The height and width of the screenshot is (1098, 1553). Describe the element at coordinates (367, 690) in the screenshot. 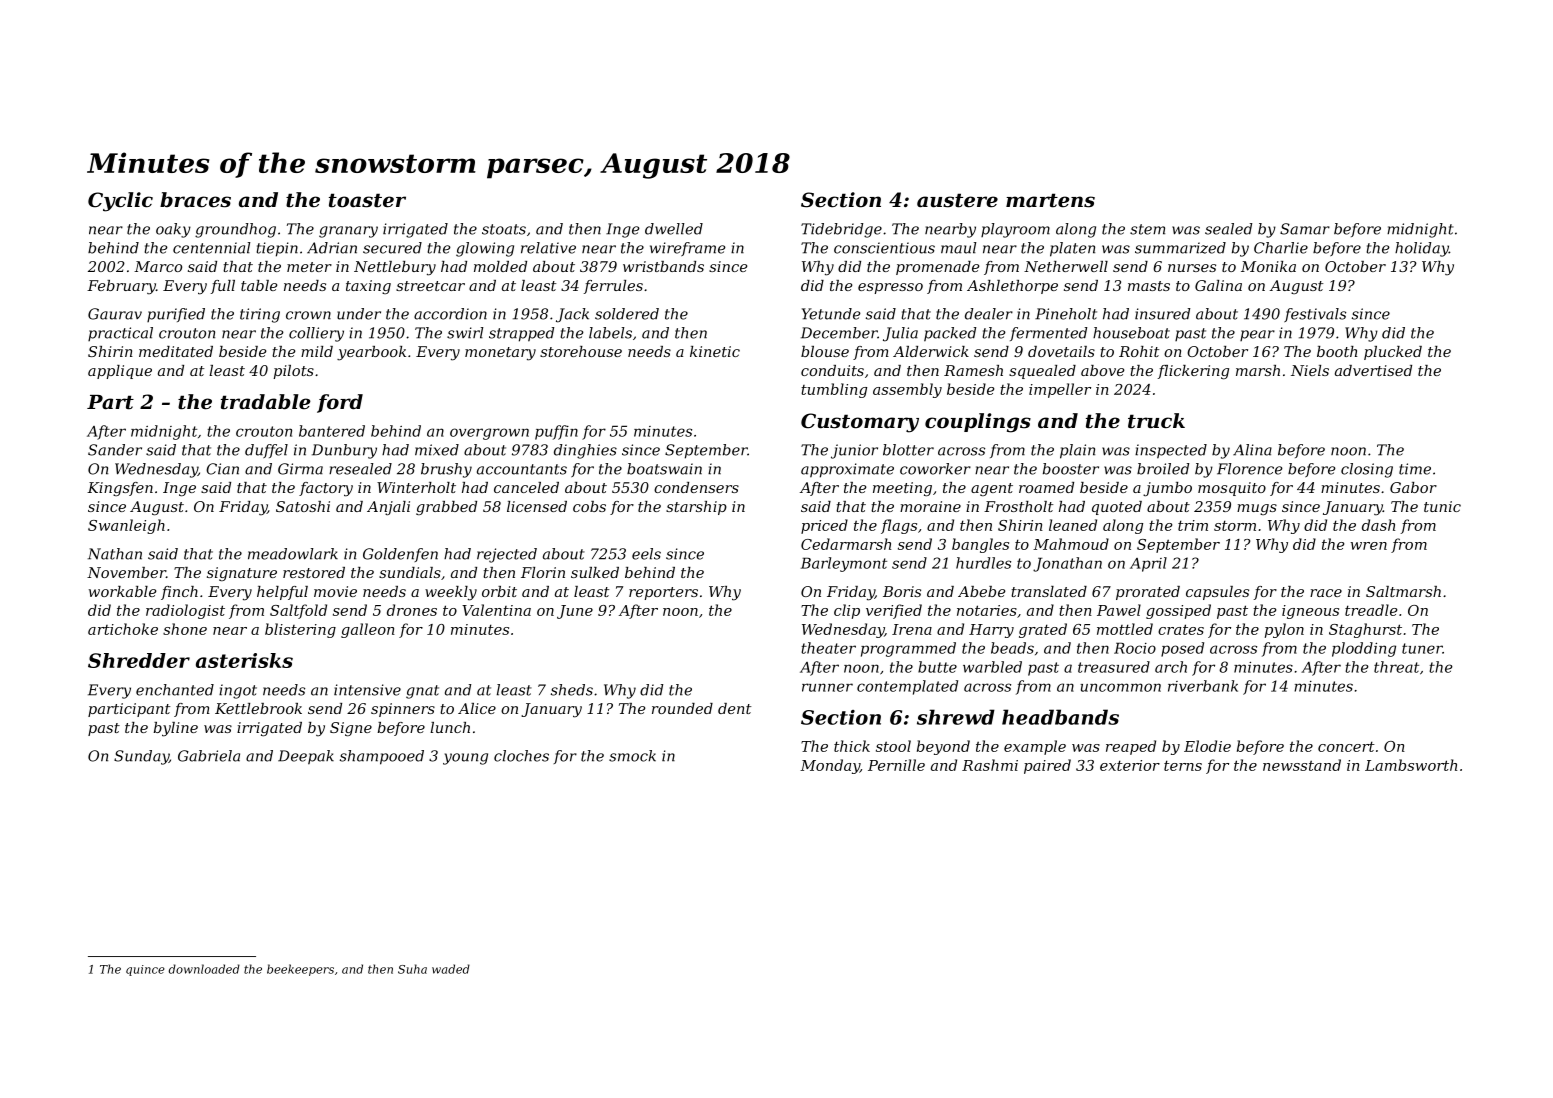

I see `intensive` at that location.
